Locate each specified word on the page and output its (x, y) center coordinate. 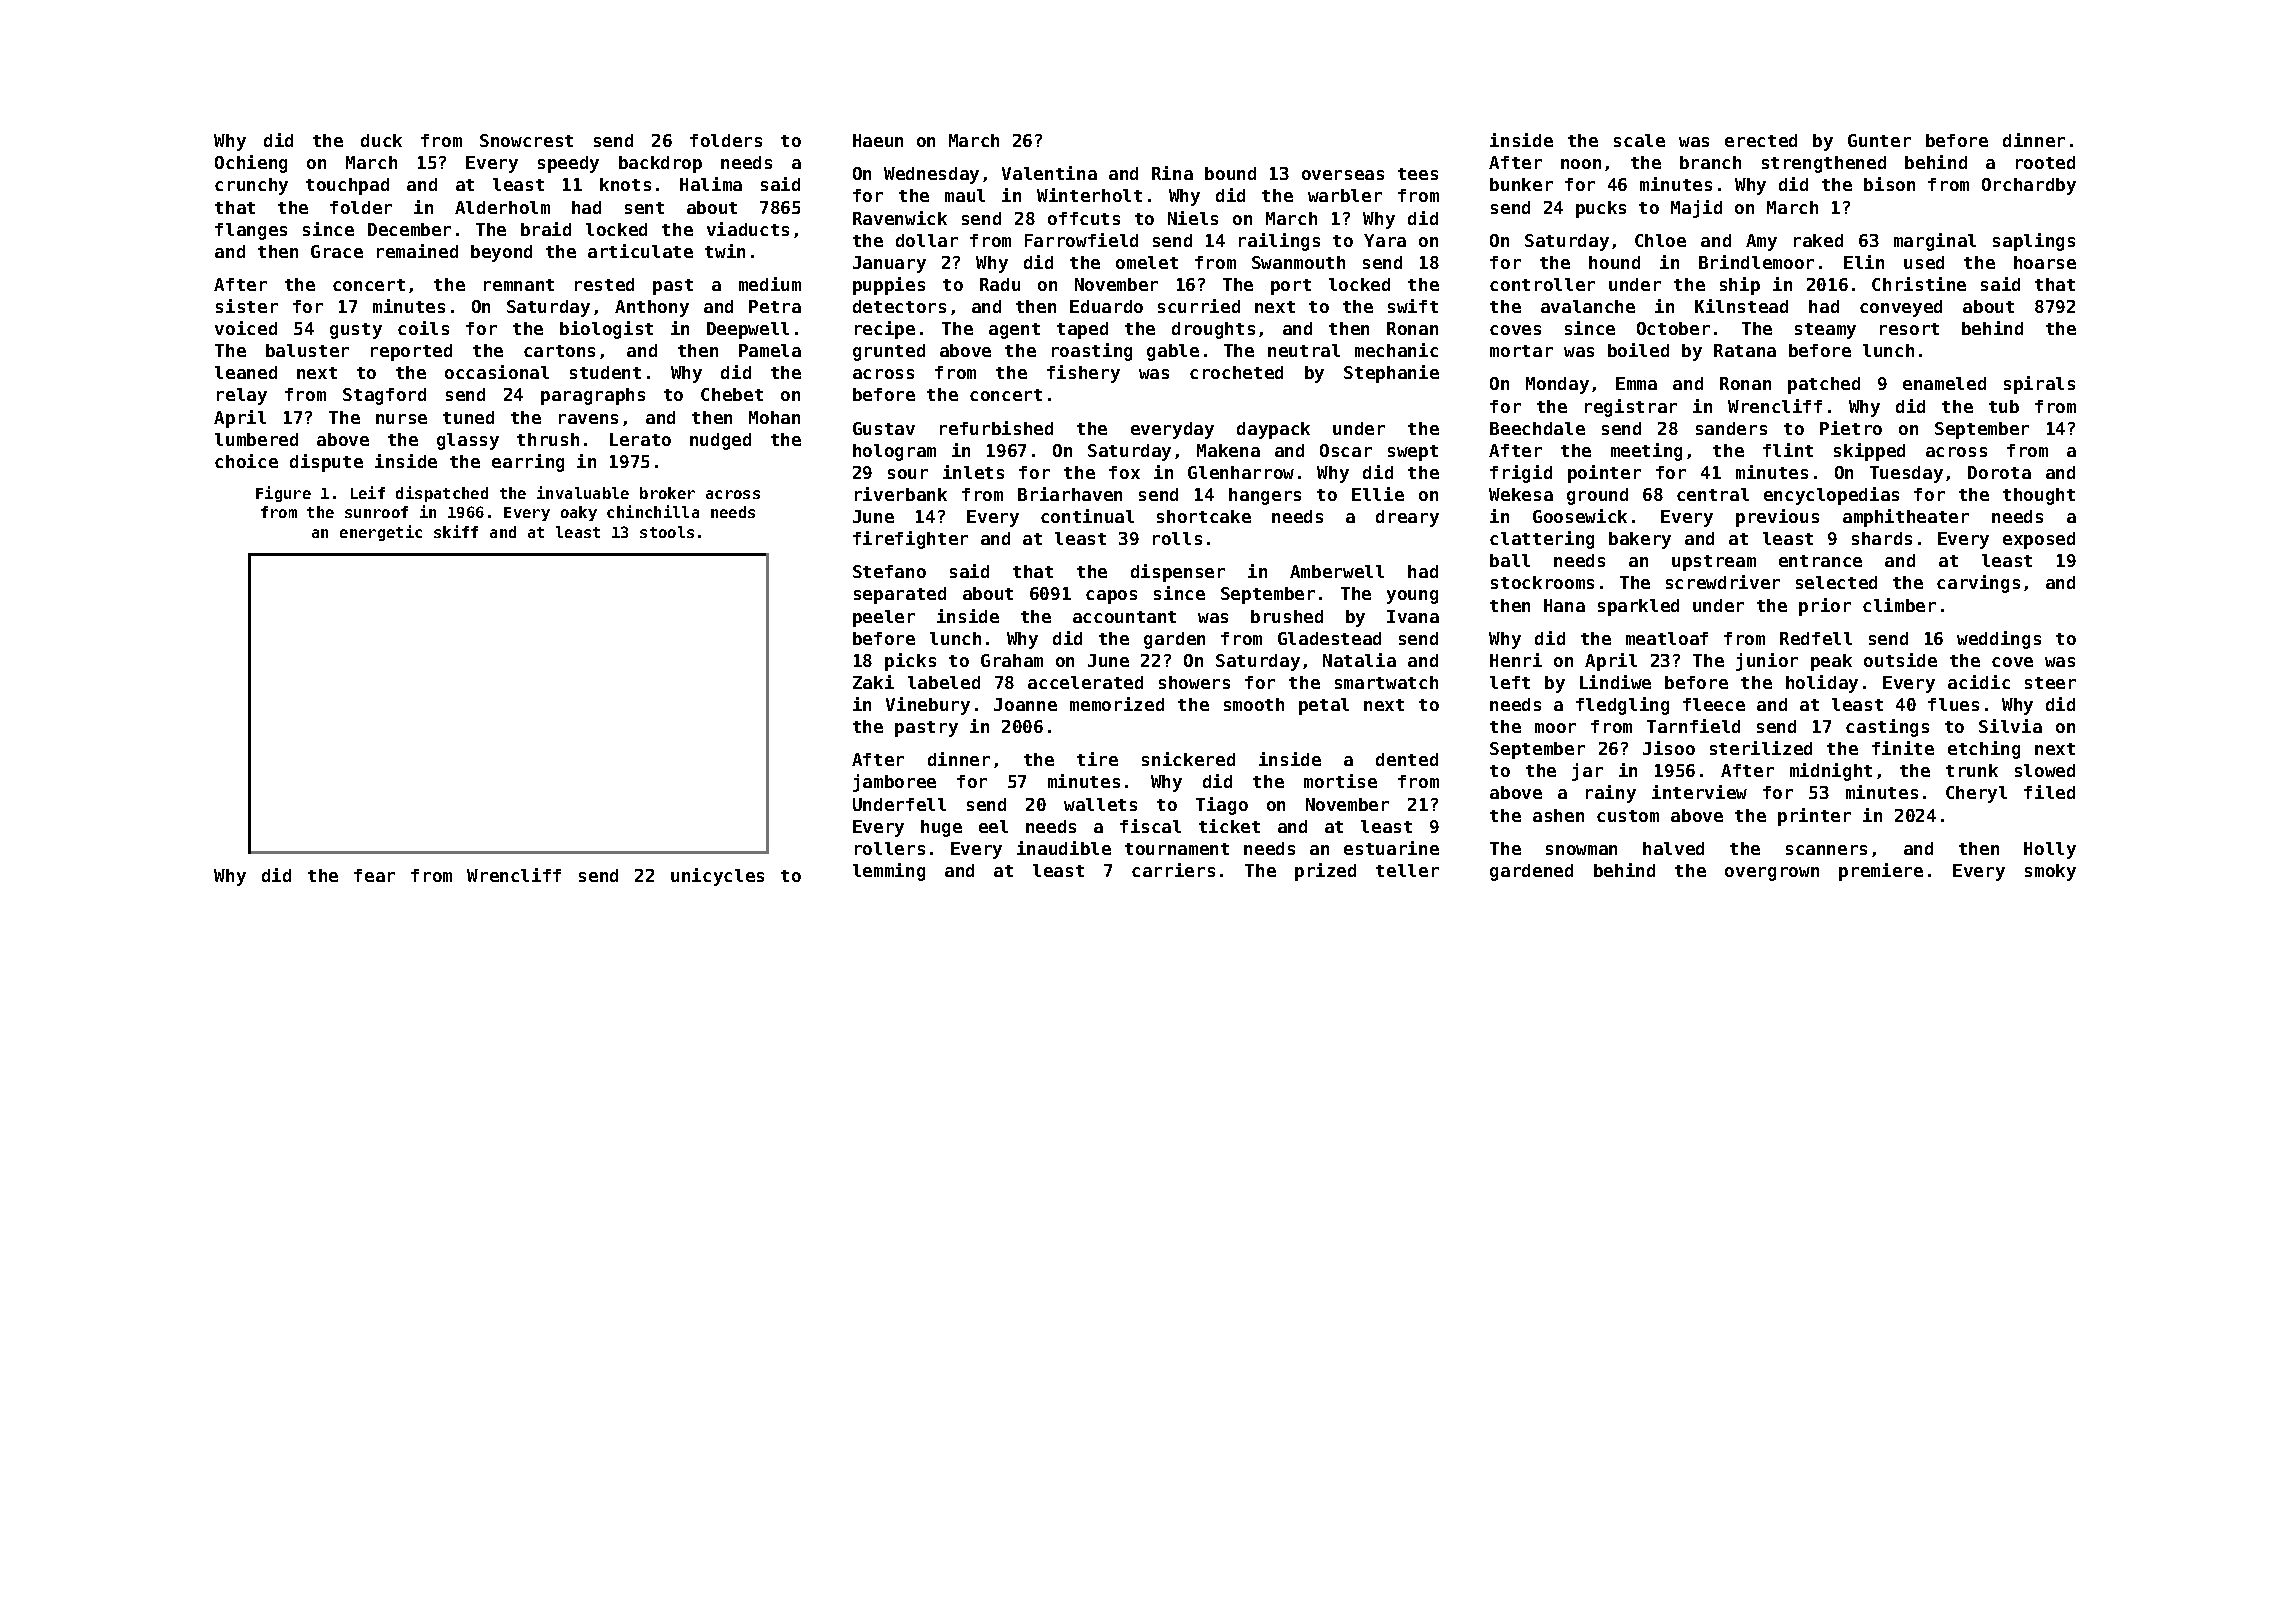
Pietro (1851, 428)
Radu (1000, 284)
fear (374, 875)
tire (1097, 759)
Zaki (873, 682)
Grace (337, 251)
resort (1909, 329)
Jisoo (1669, 748)
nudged (720, 441)
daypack (1273, 430)
